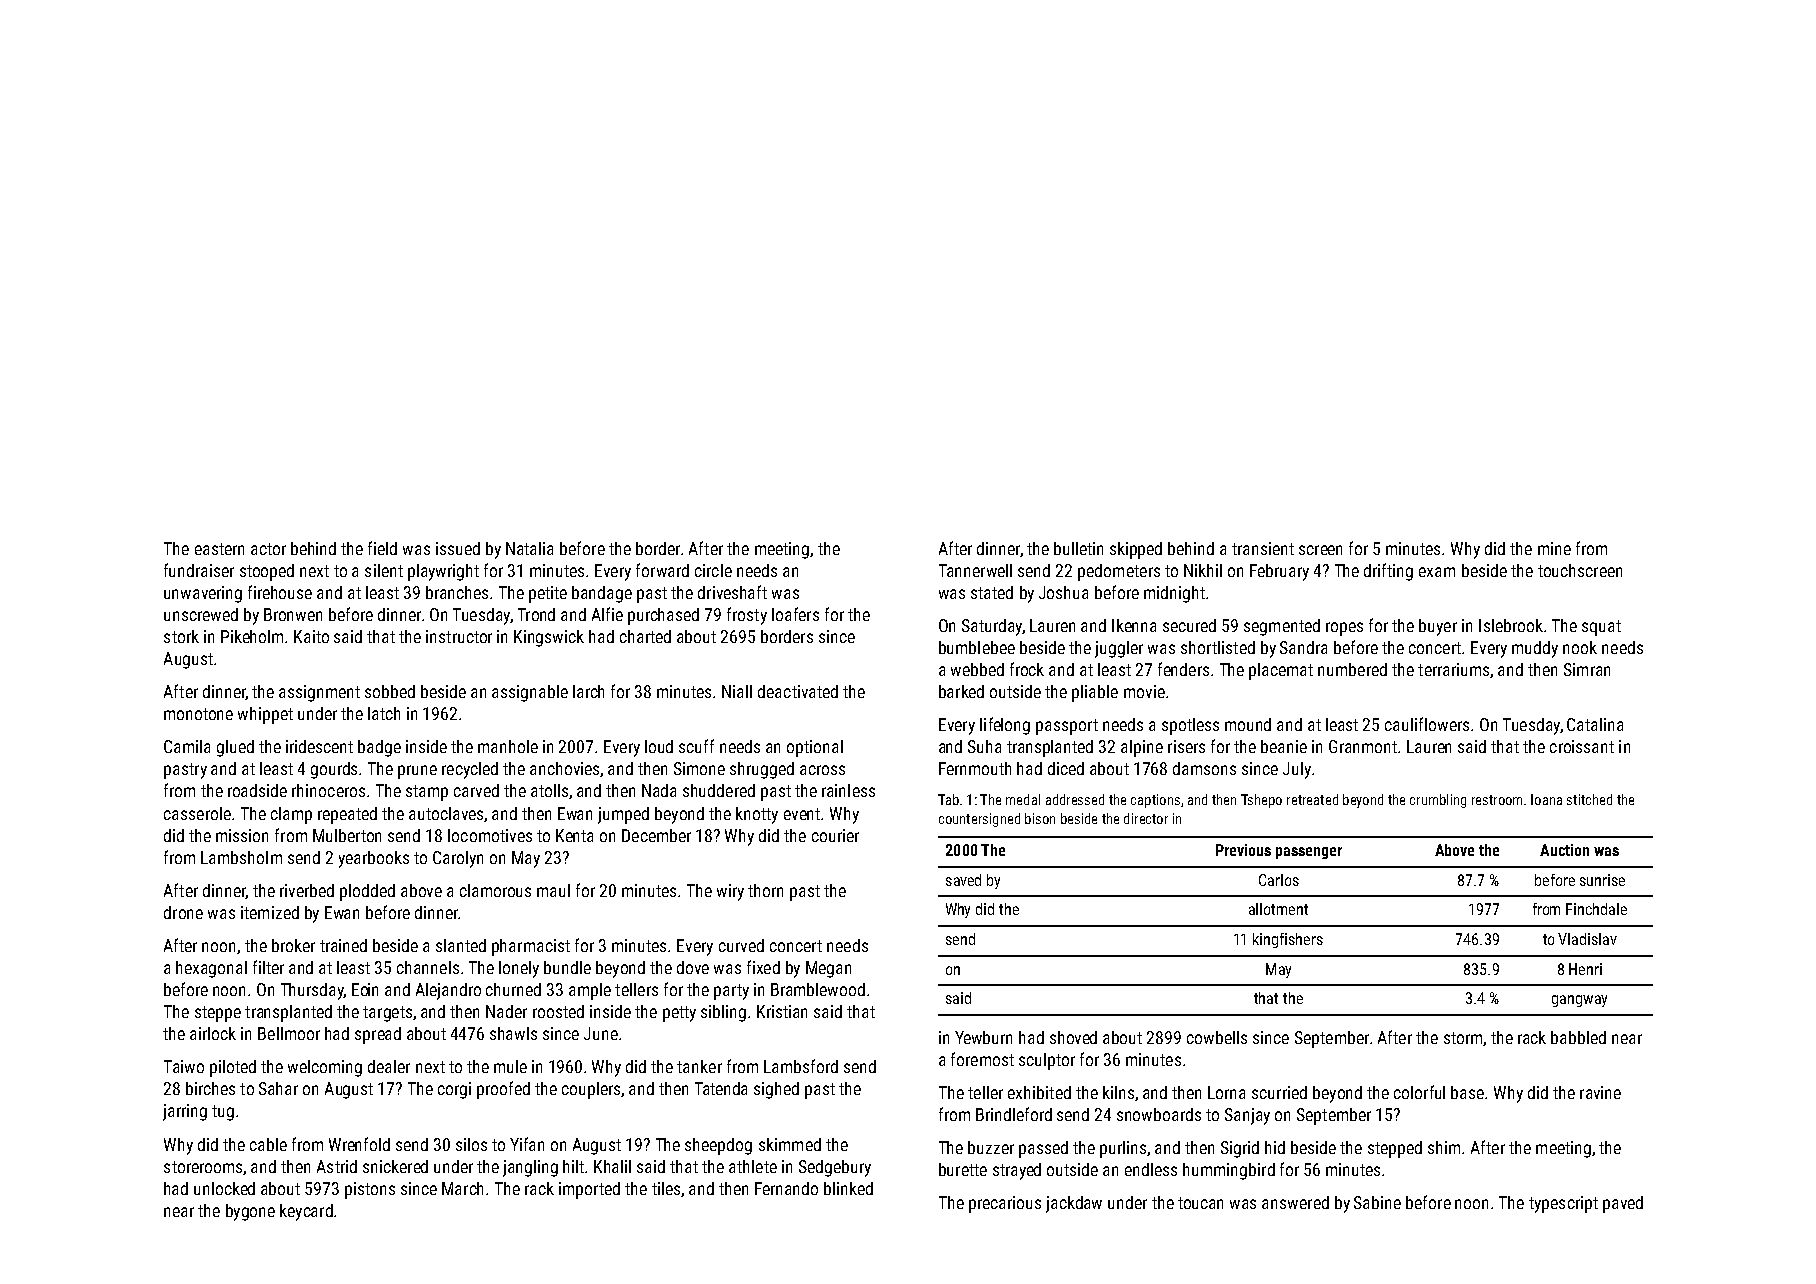 The width and height of the image is (1816, 1284). Describe the element at coordinates (181, 636) in the image. I see `stork` at that location.
